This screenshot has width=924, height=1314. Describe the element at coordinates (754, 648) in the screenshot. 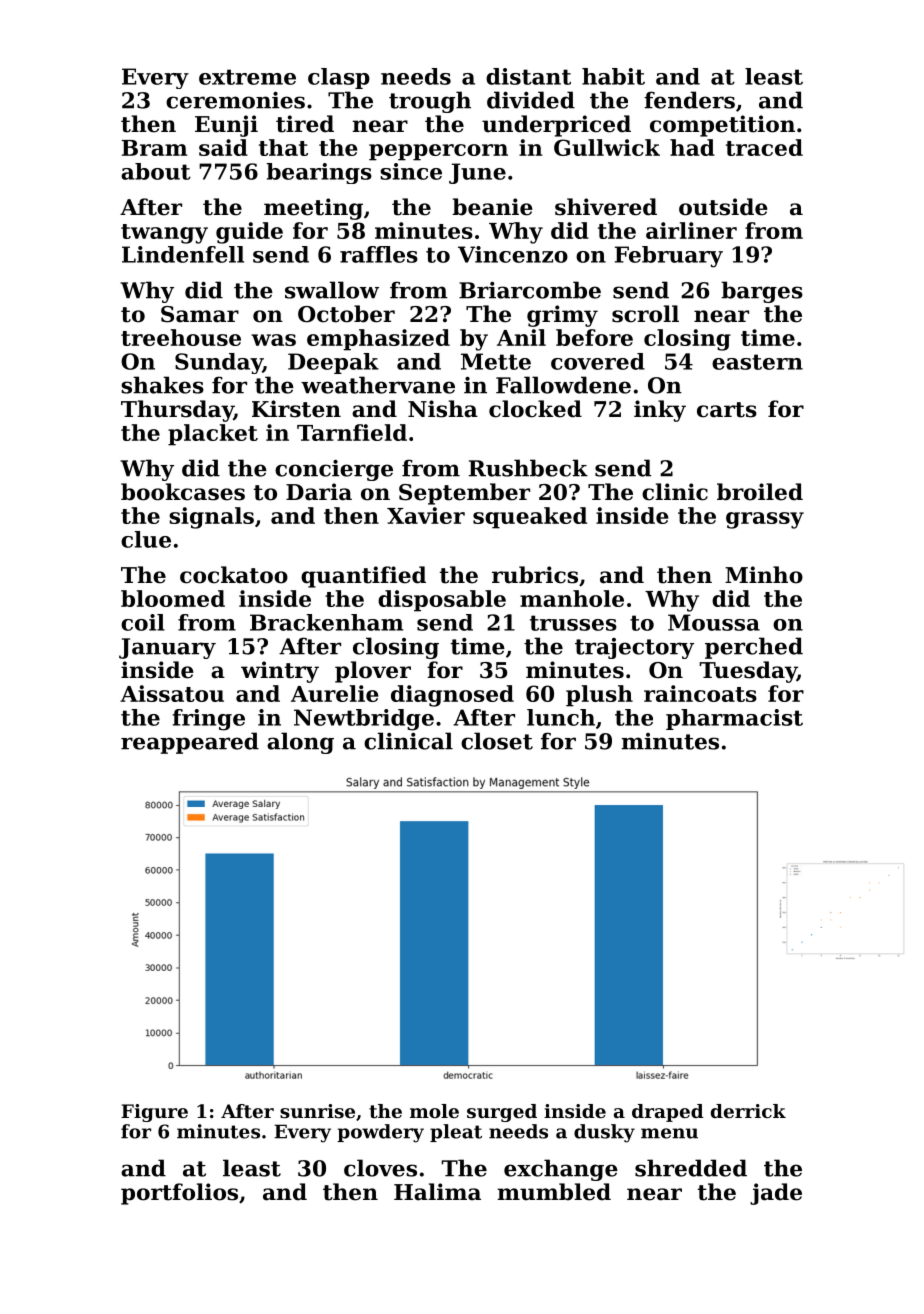

I see `perched` at that location.
